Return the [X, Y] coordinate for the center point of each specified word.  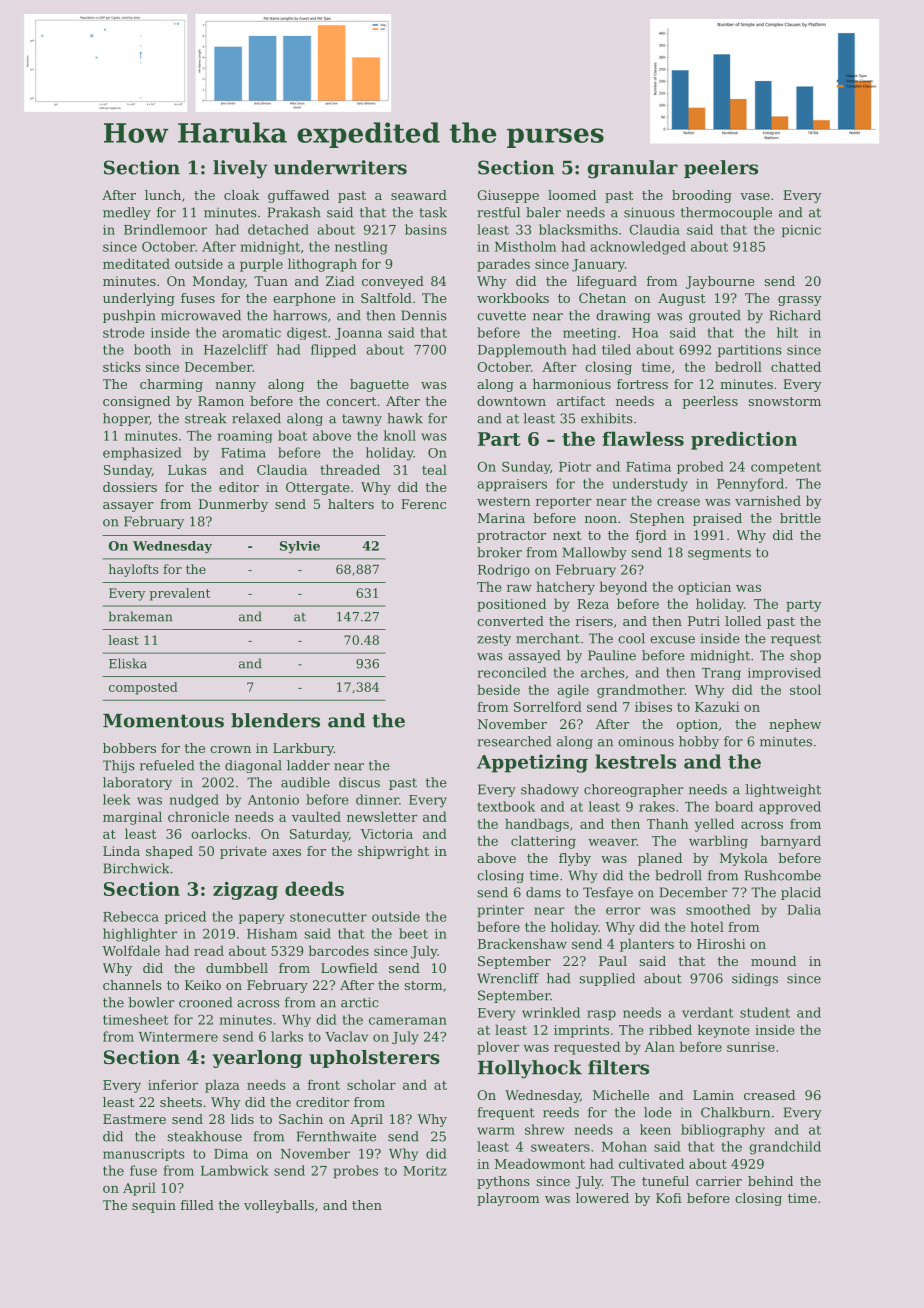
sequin [154, 1206]
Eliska [128, 663]
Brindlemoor [165, 229]
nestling [361, 248]
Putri [704, 621]
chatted [796, 366]
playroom [508, 1199]
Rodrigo [504, 570]
